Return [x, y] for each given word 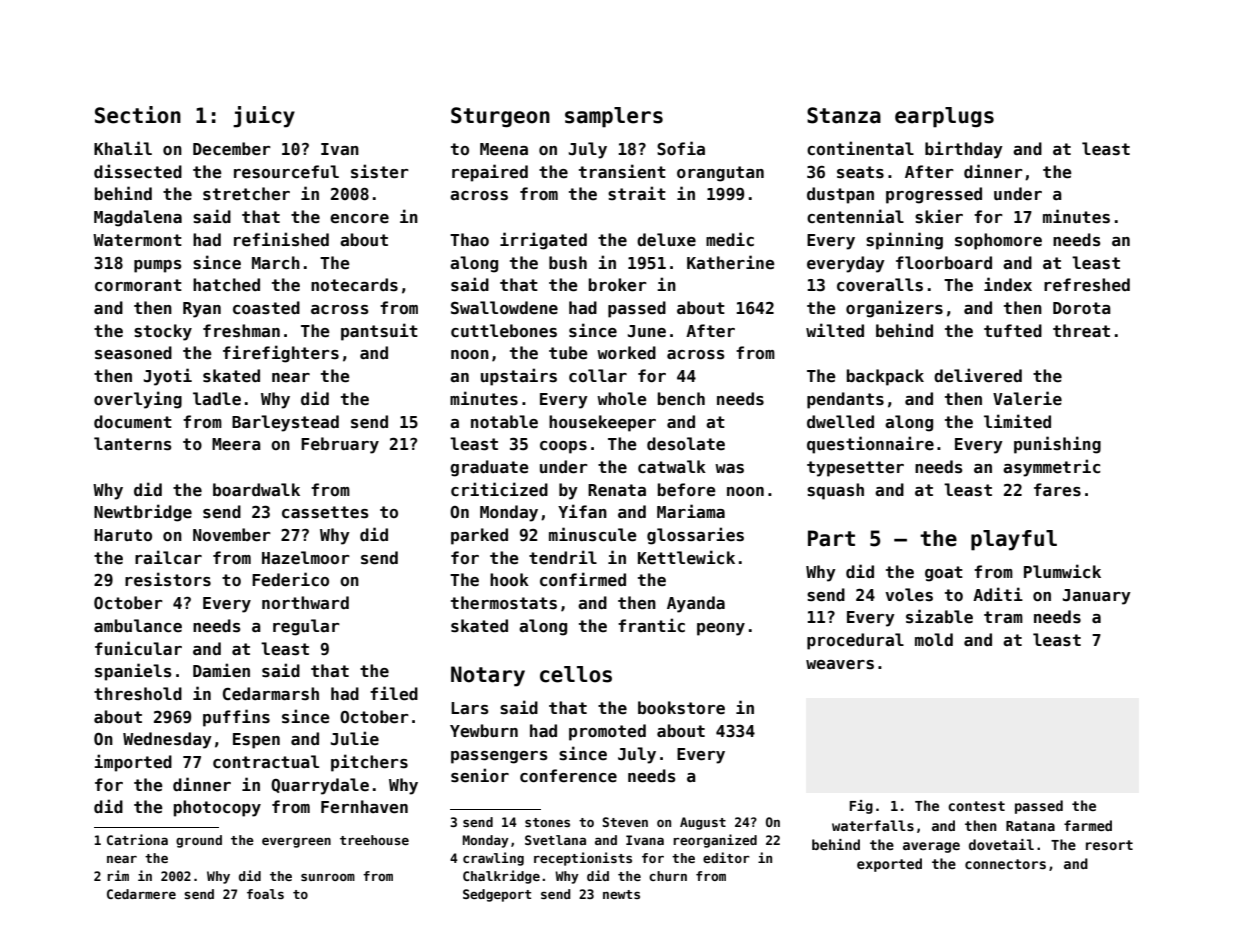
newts [621, 894]
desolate [686, 444]
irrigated [543, 241]
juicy [264, 117]
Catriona [137, 839]
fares [1057, 490]
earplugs [944, 117]
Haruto [123, 535]
